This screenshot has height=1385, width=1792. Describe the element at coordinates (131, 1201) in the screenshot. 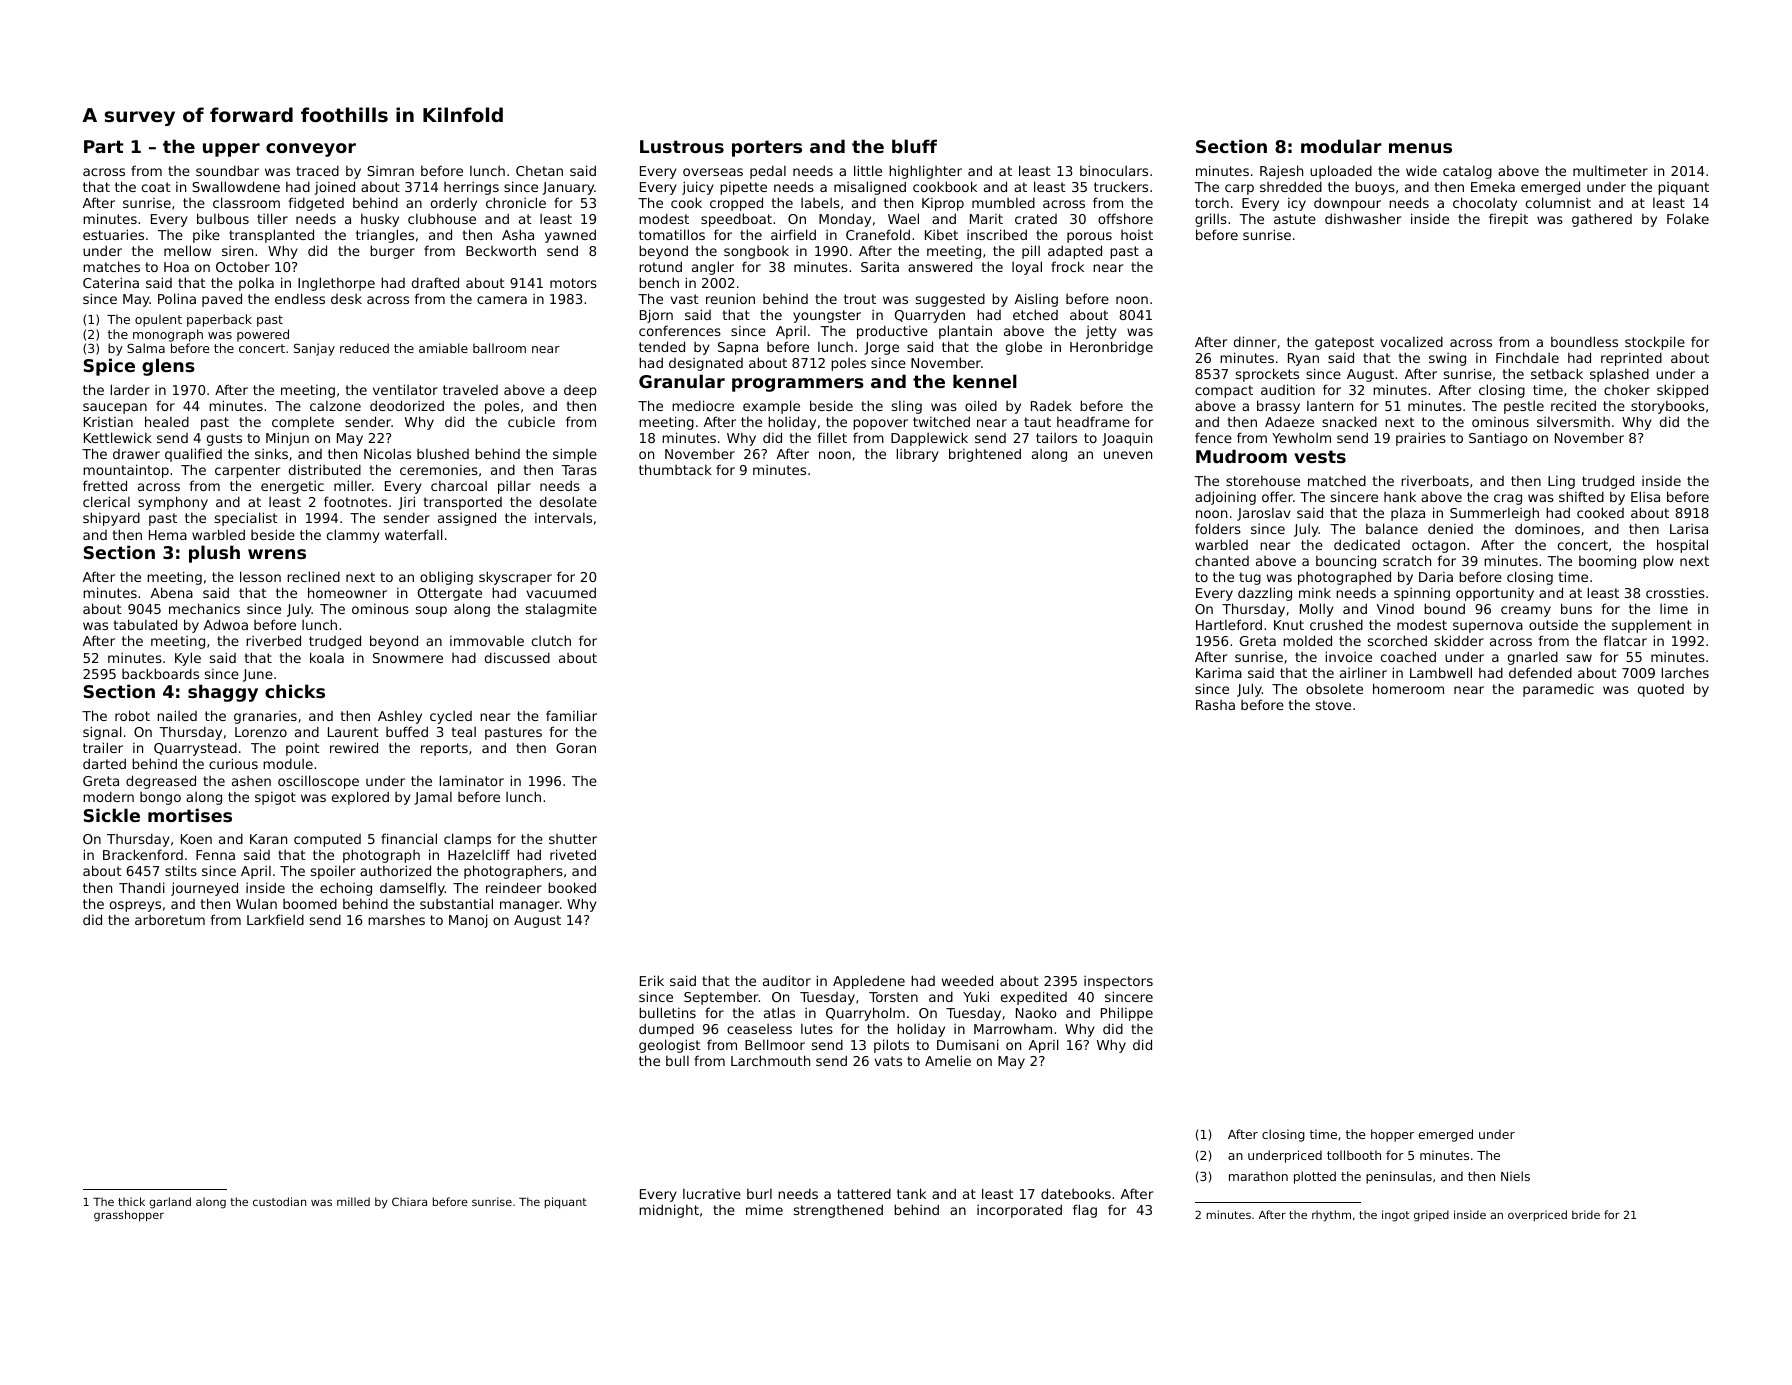

I see `thick` at that location.
